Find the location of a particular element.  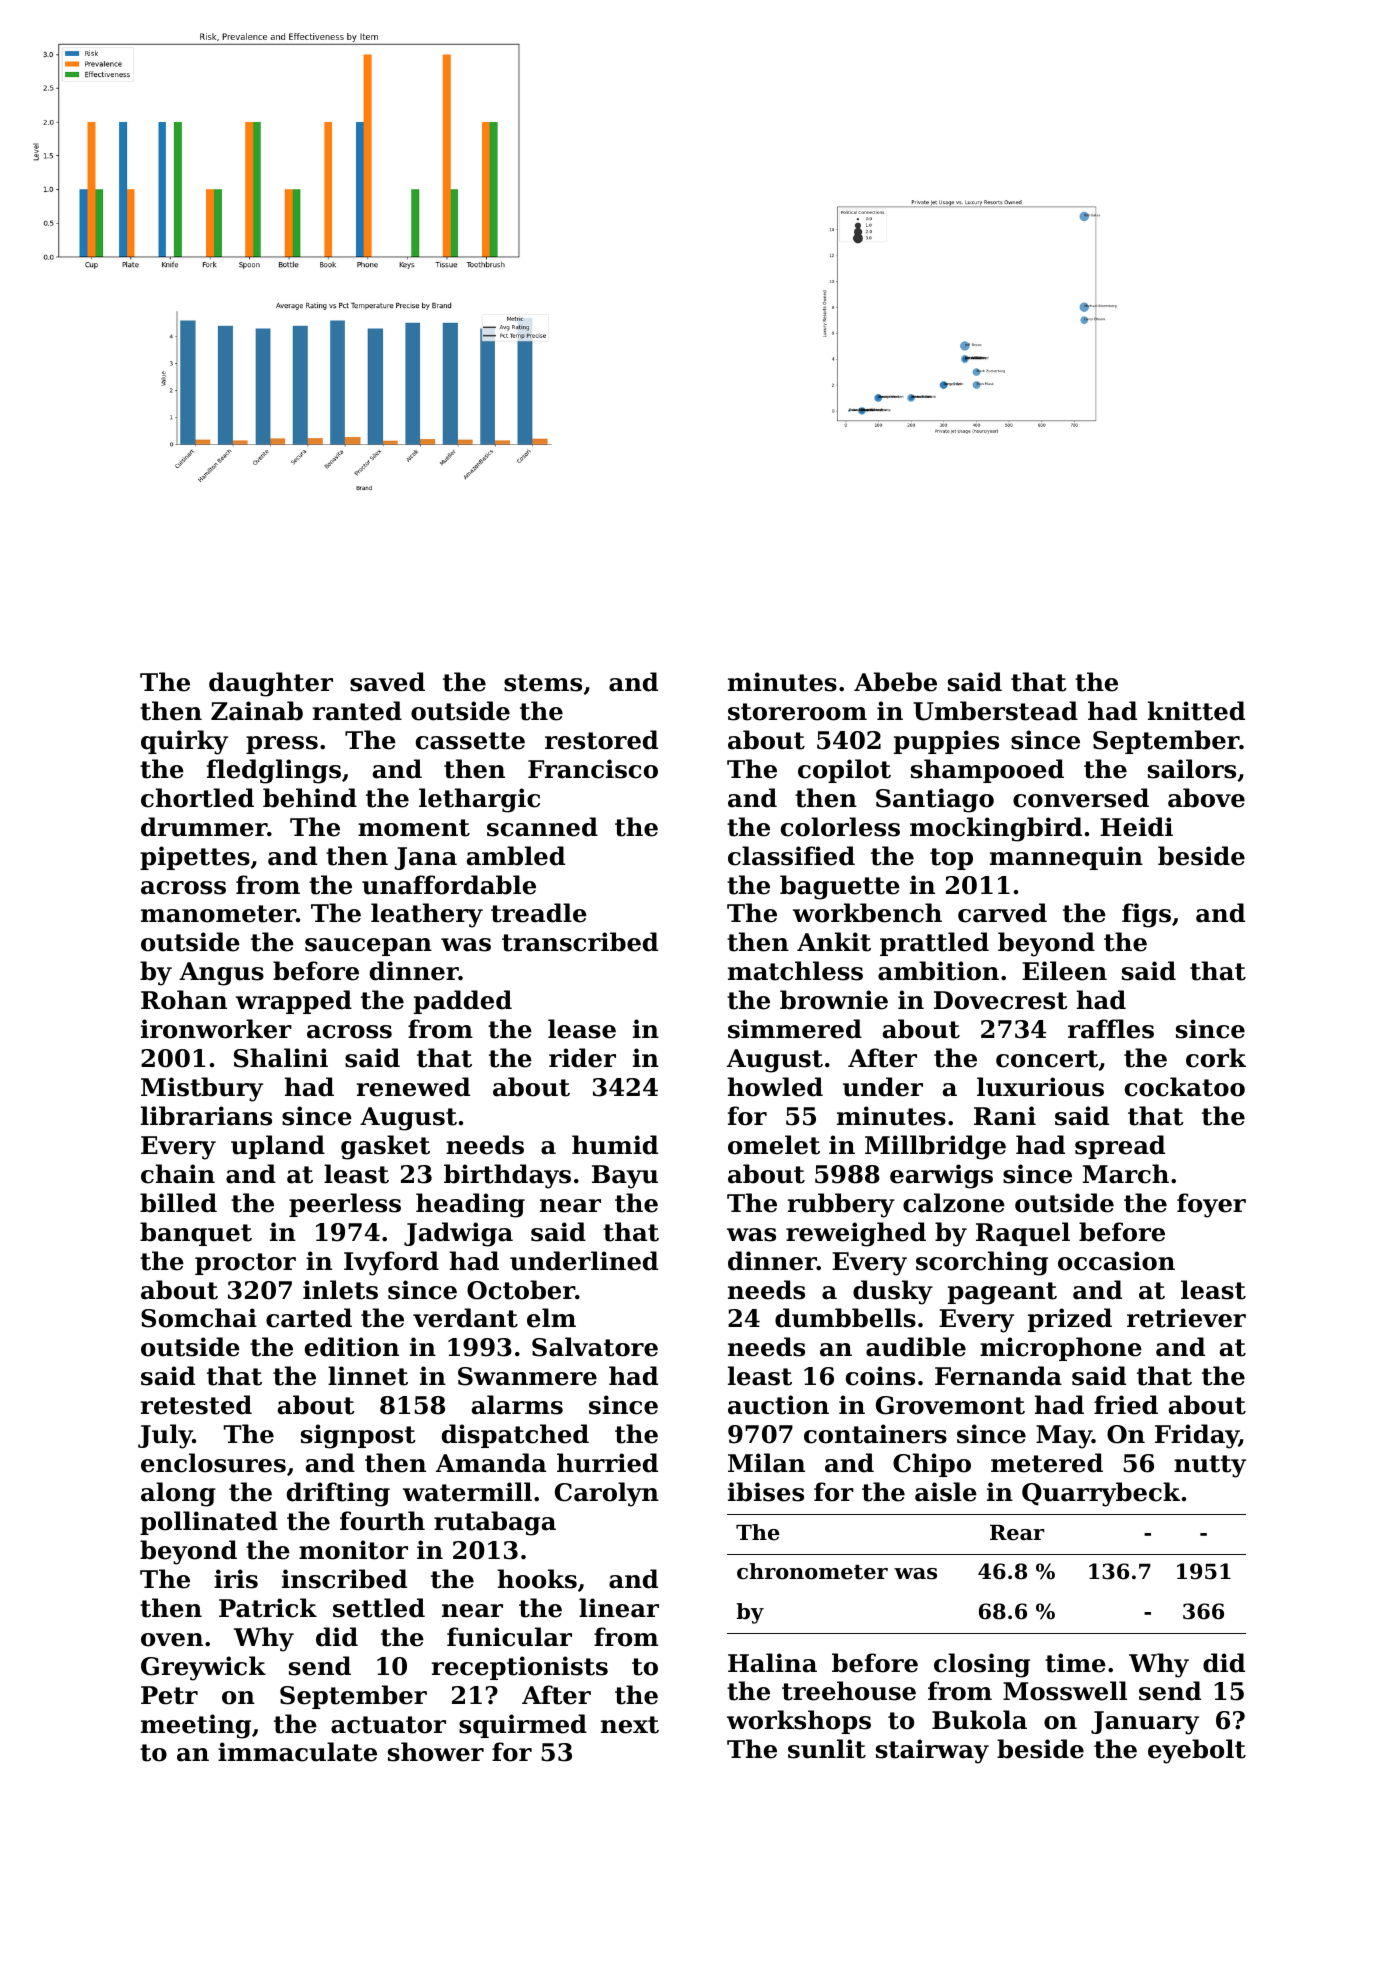

linnet is located at coordinates (368, 1376).
